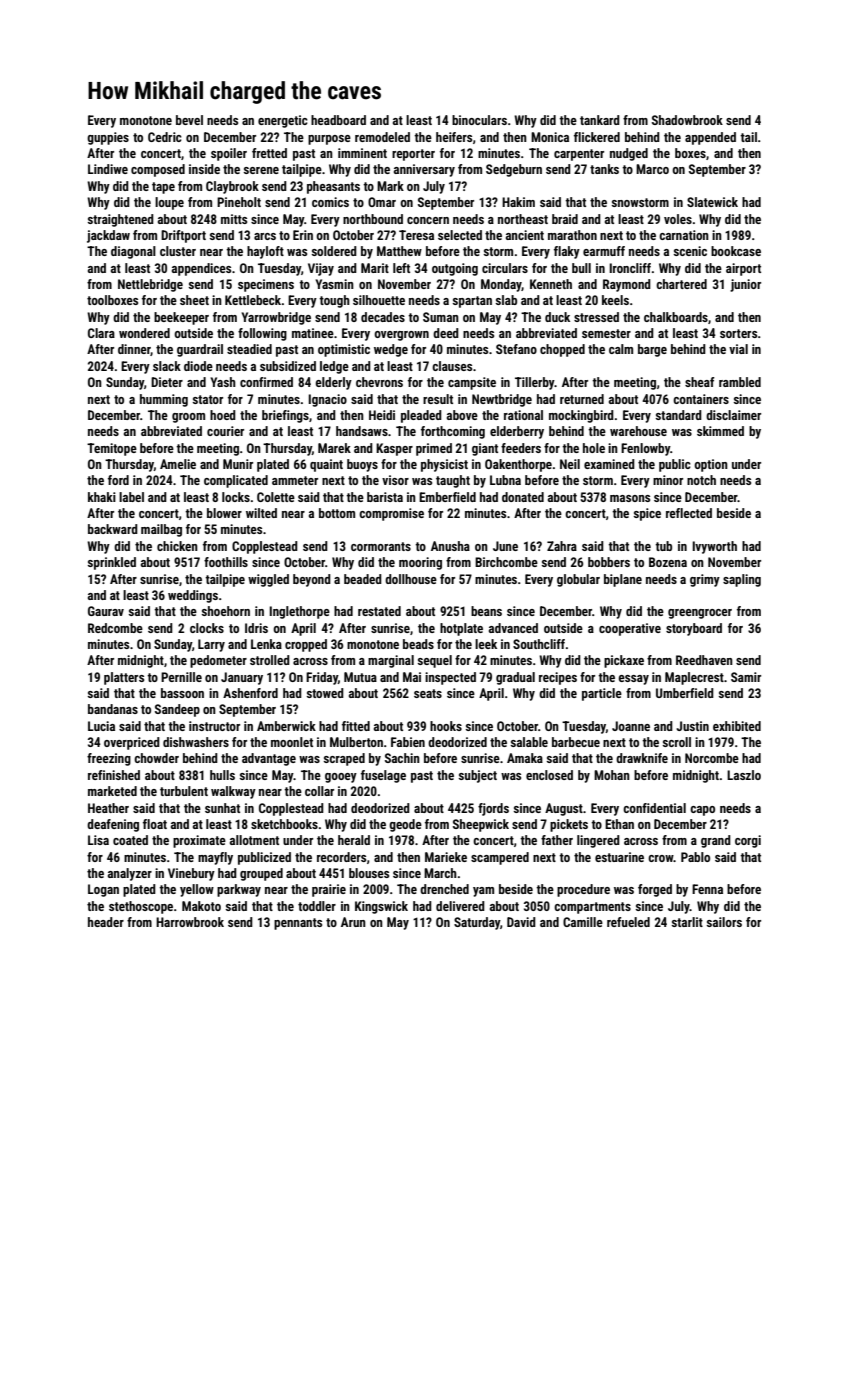  I want to click on Tillerby, so click(535, 383).
